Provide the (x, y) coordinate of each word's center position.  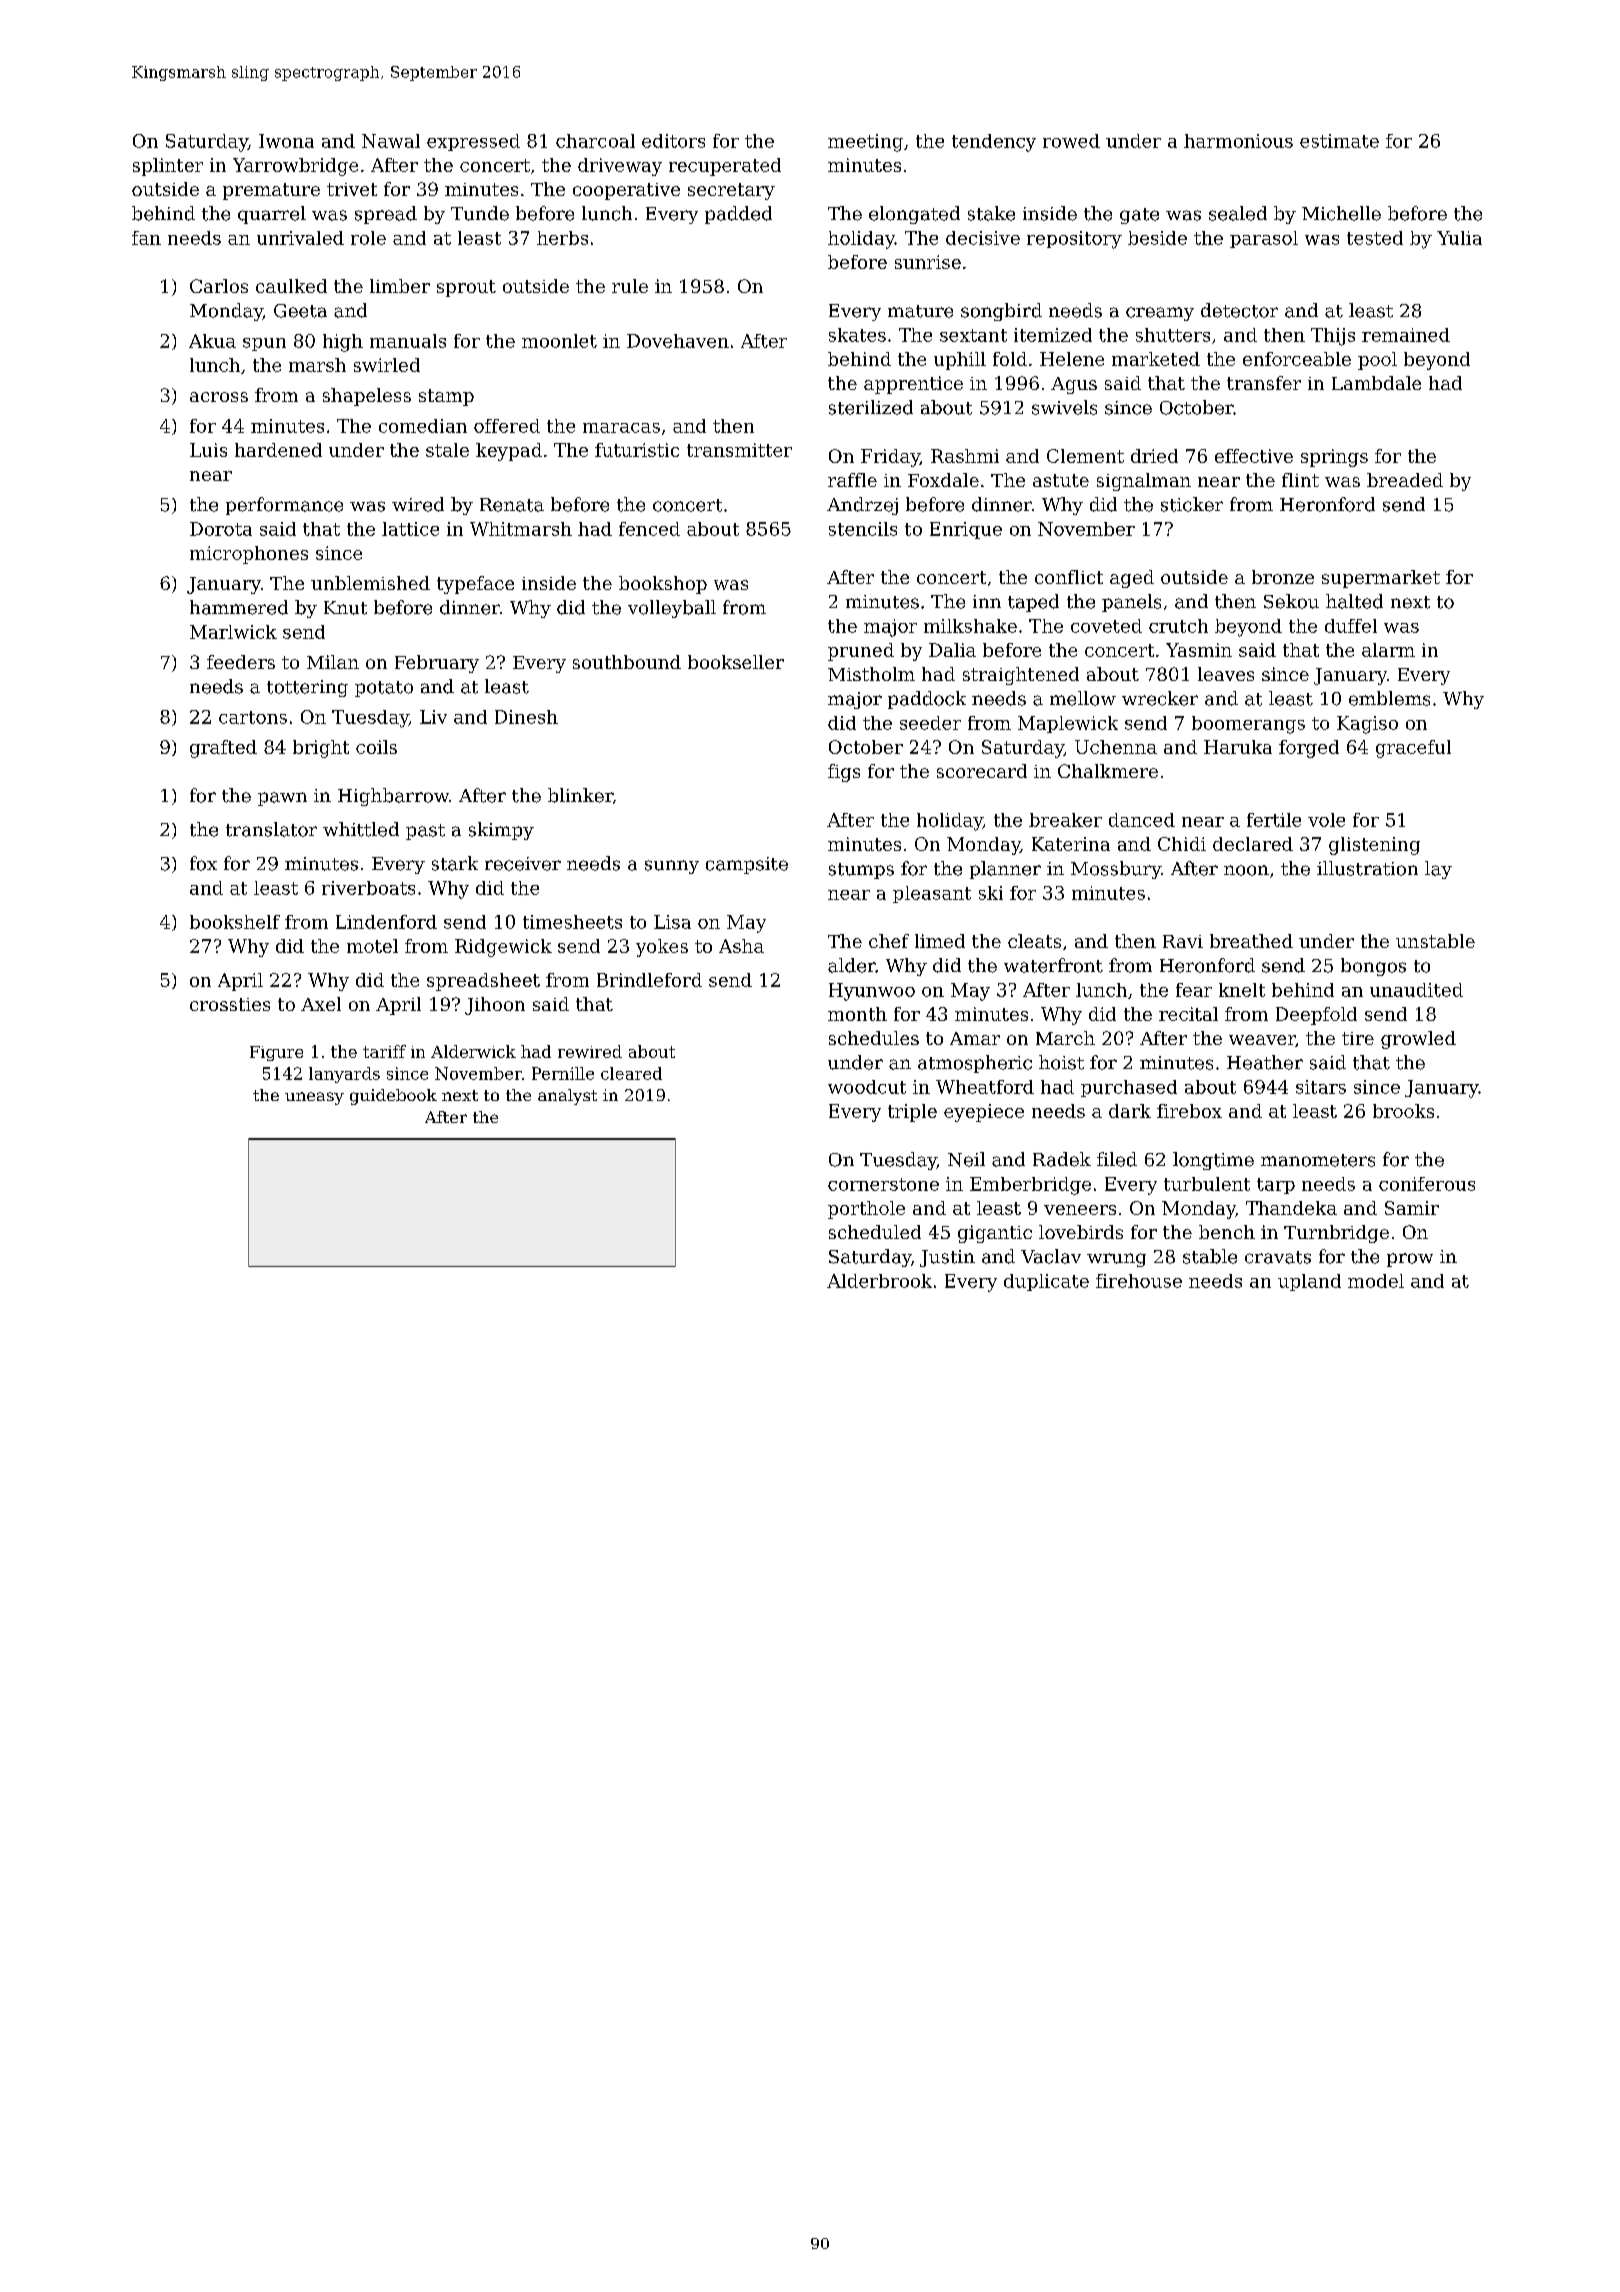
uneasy (314, 1098)
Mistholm (871, 674)
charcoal (595, 141)
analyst (567, 1097)
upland (1309, 1282)
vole (1326, 820)
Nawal (391, 141)
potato (384, 689)
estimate (1339, 141)
